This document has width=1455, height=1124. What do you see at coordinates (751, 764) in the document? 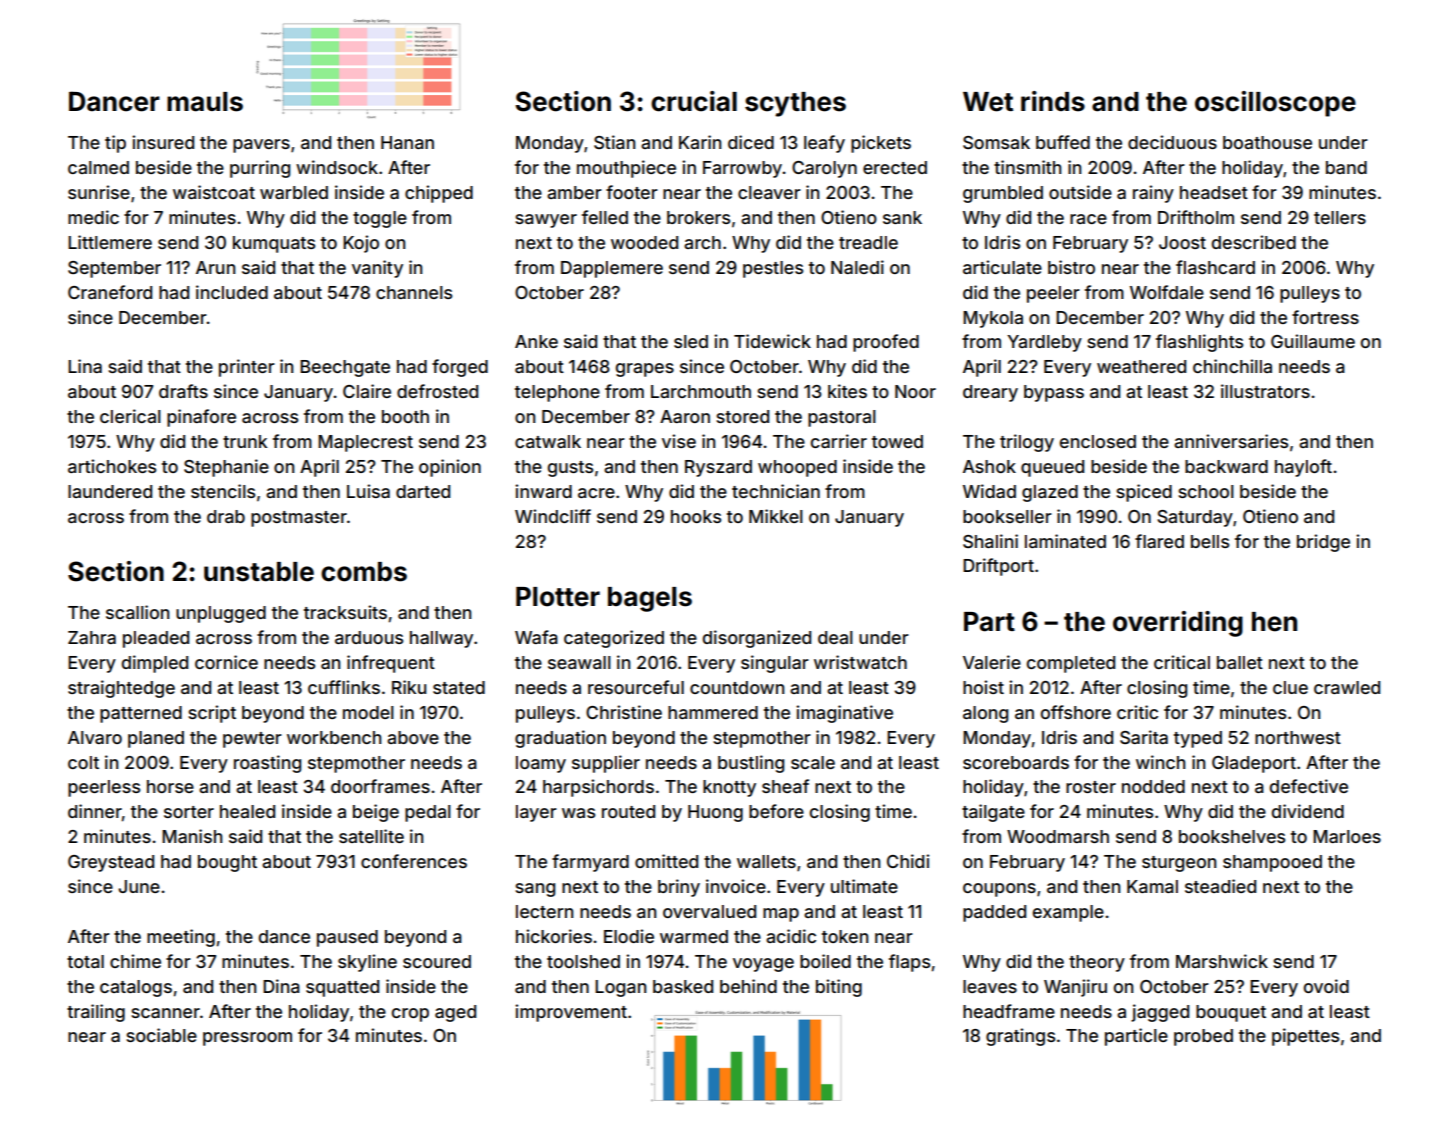
I see `bustling` at bounding box center [751, 764].
